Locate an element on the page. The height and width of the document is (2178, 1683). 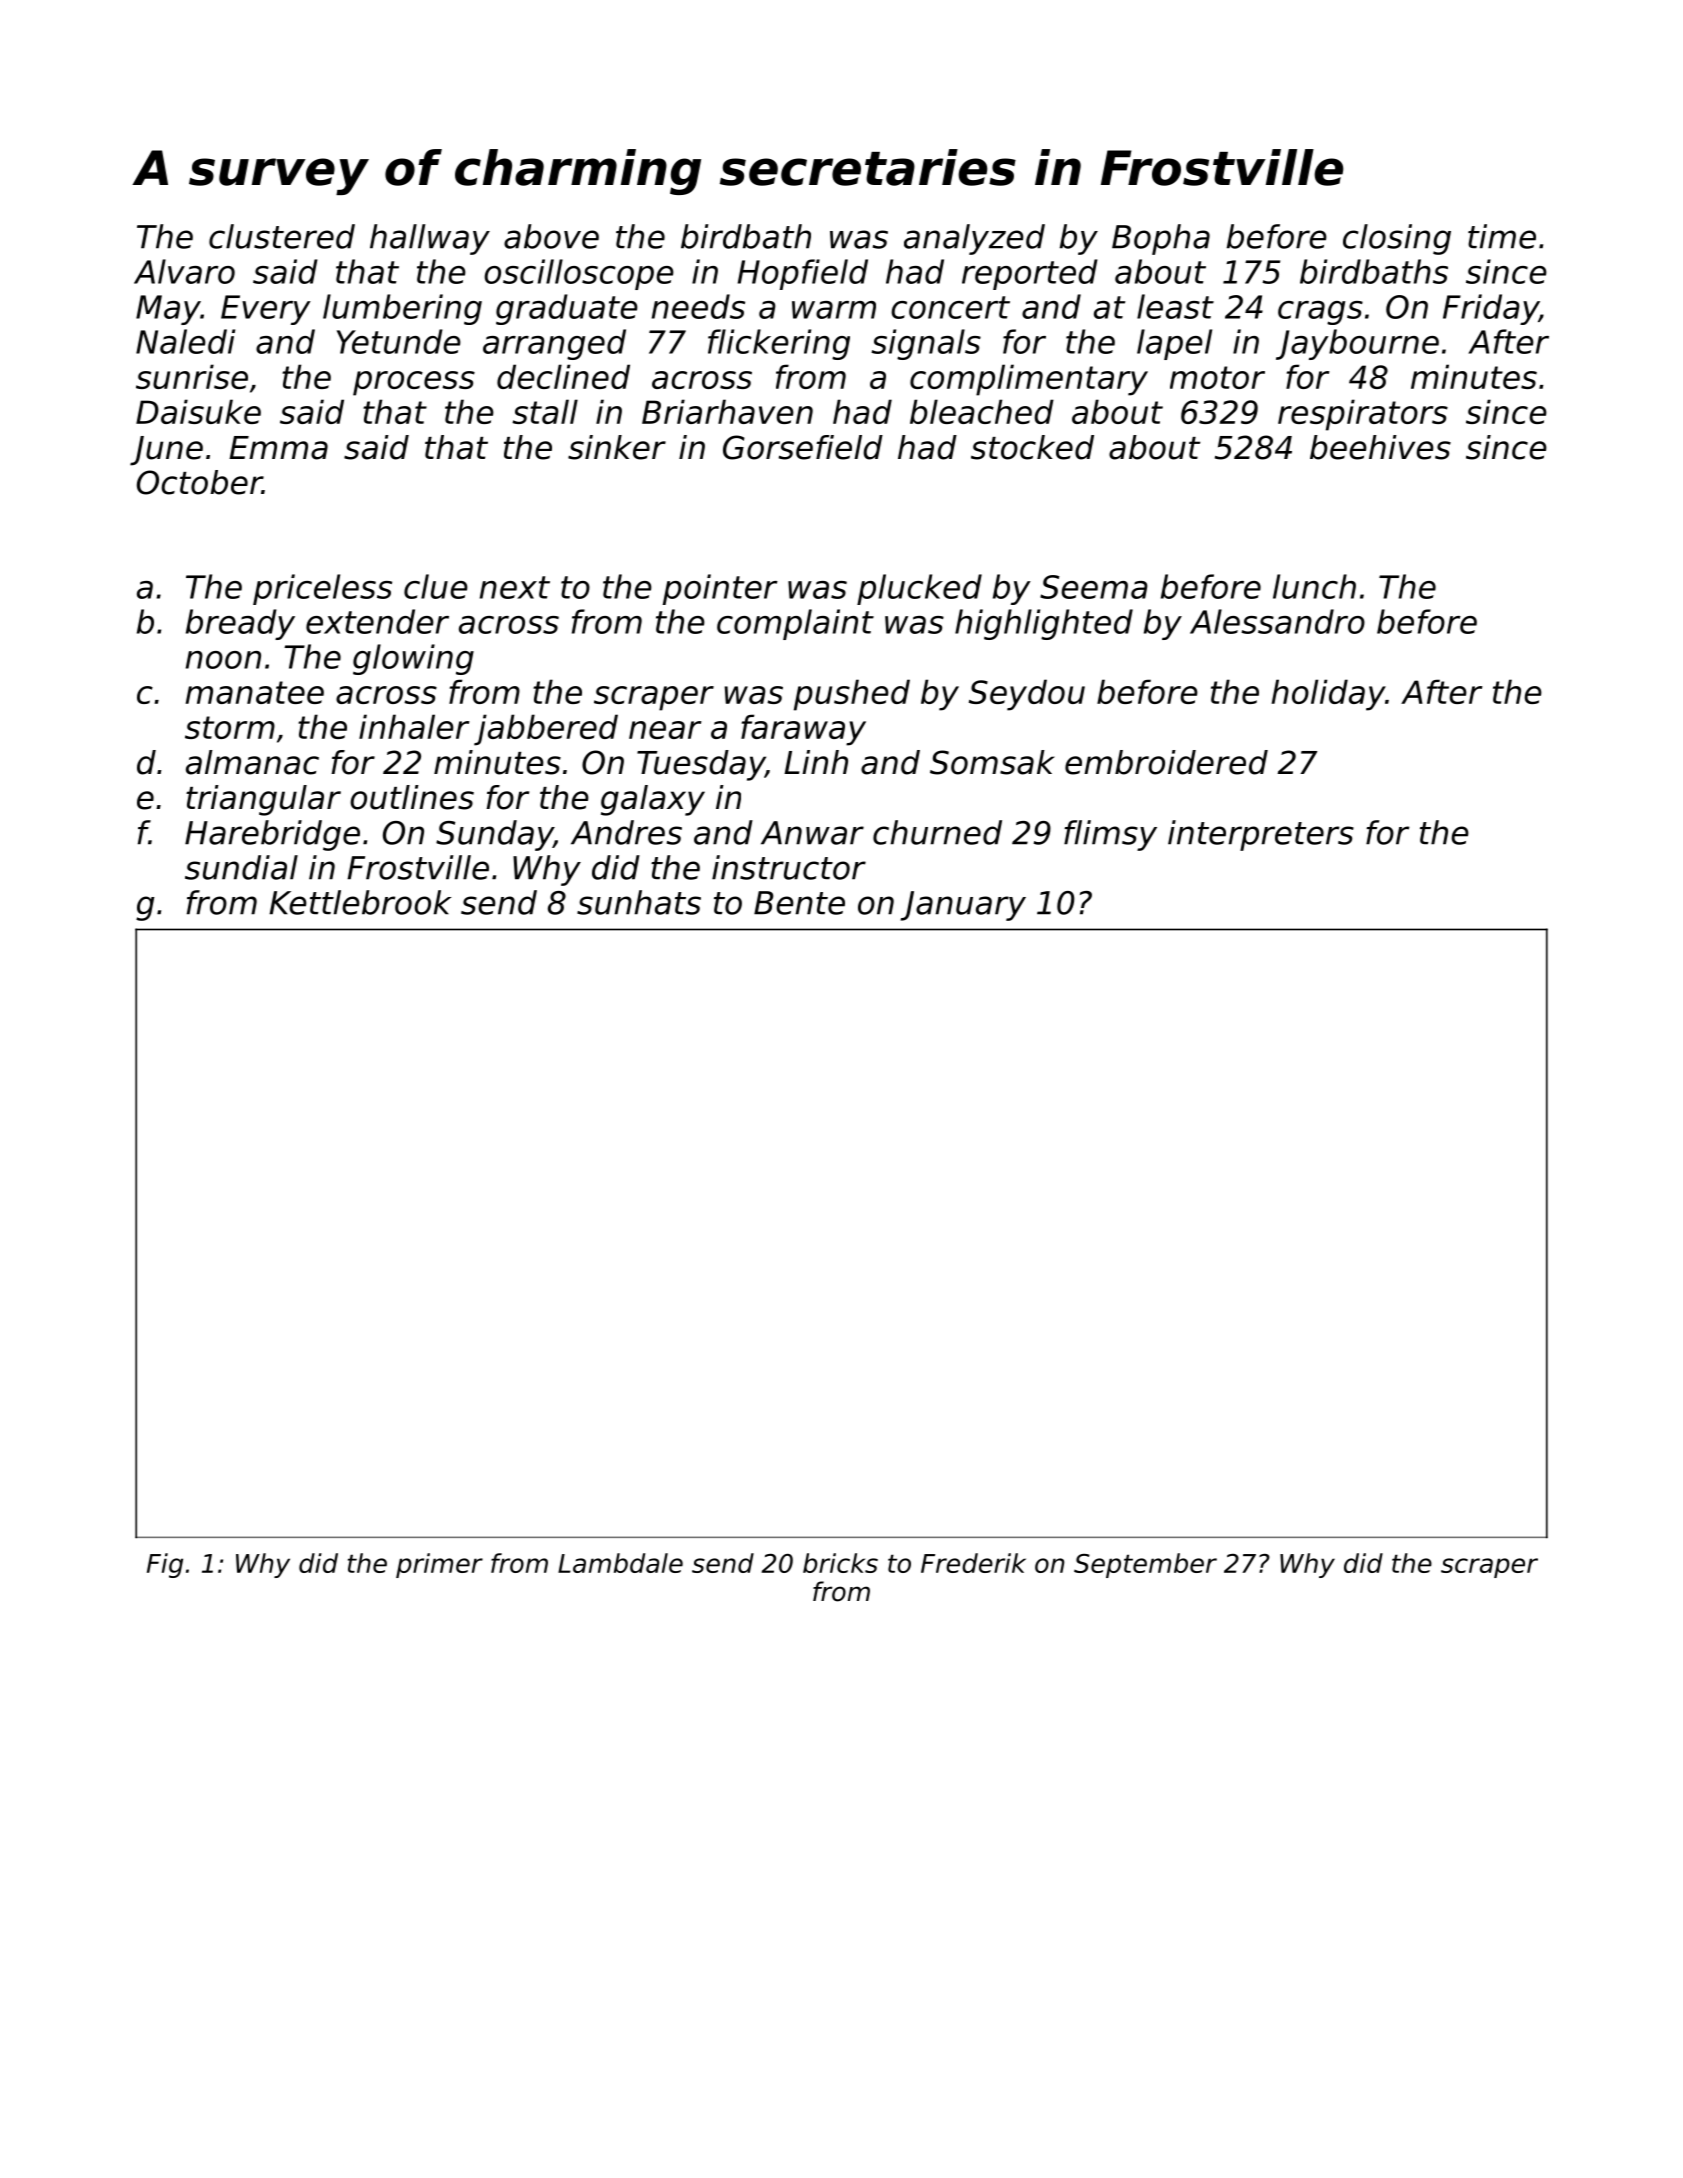
closing is located at coordinates (1397, 239).
